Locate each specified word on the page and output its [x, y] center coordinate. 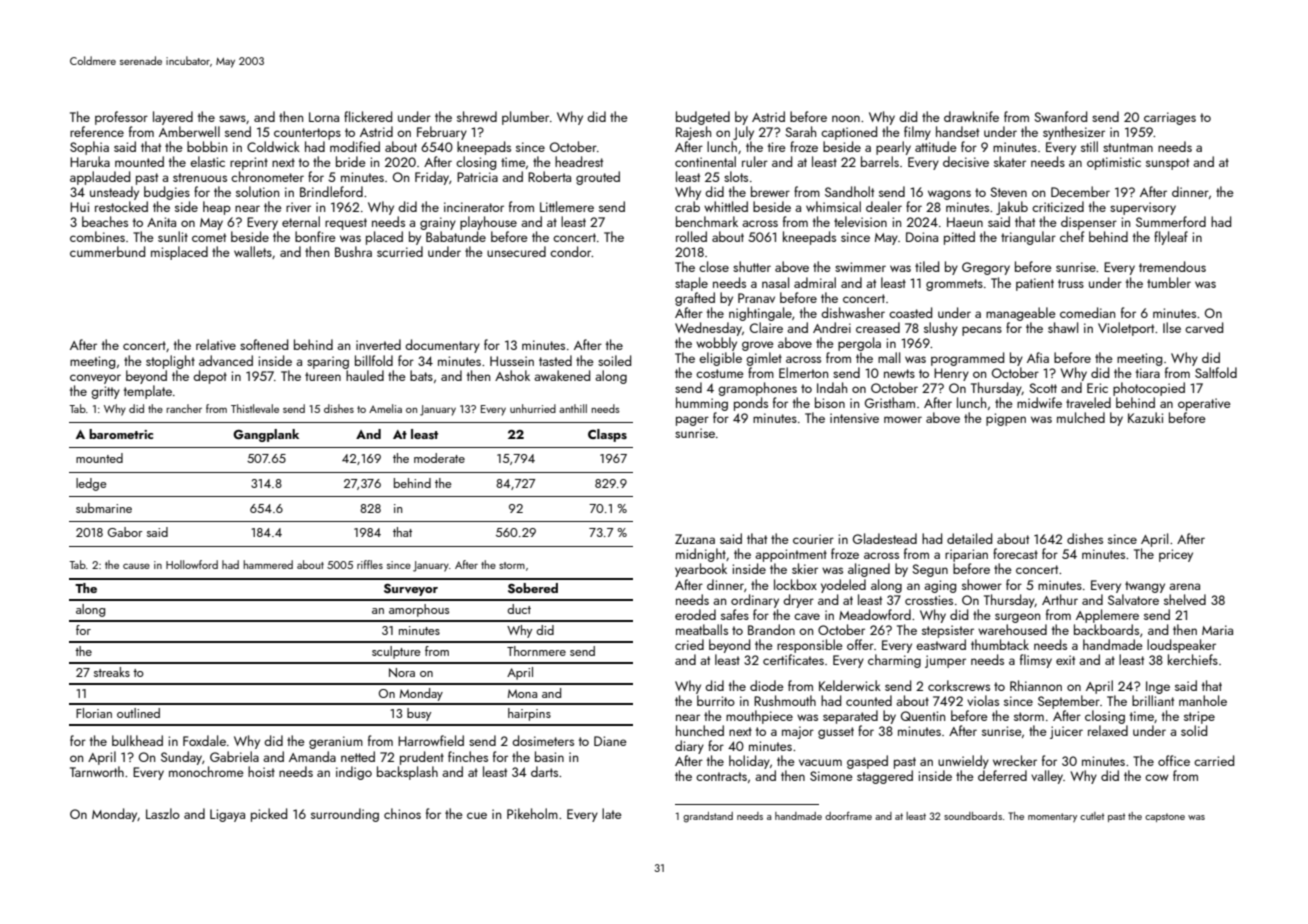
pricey [1176, 555]
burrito [716, 700]
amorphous [419, 610]
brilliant [1153, 700]
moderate [439, 458]
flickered [368, 116]
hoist [261, 771]
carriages [1170, 118]
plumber [525, 118]
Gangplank [266, 435]
